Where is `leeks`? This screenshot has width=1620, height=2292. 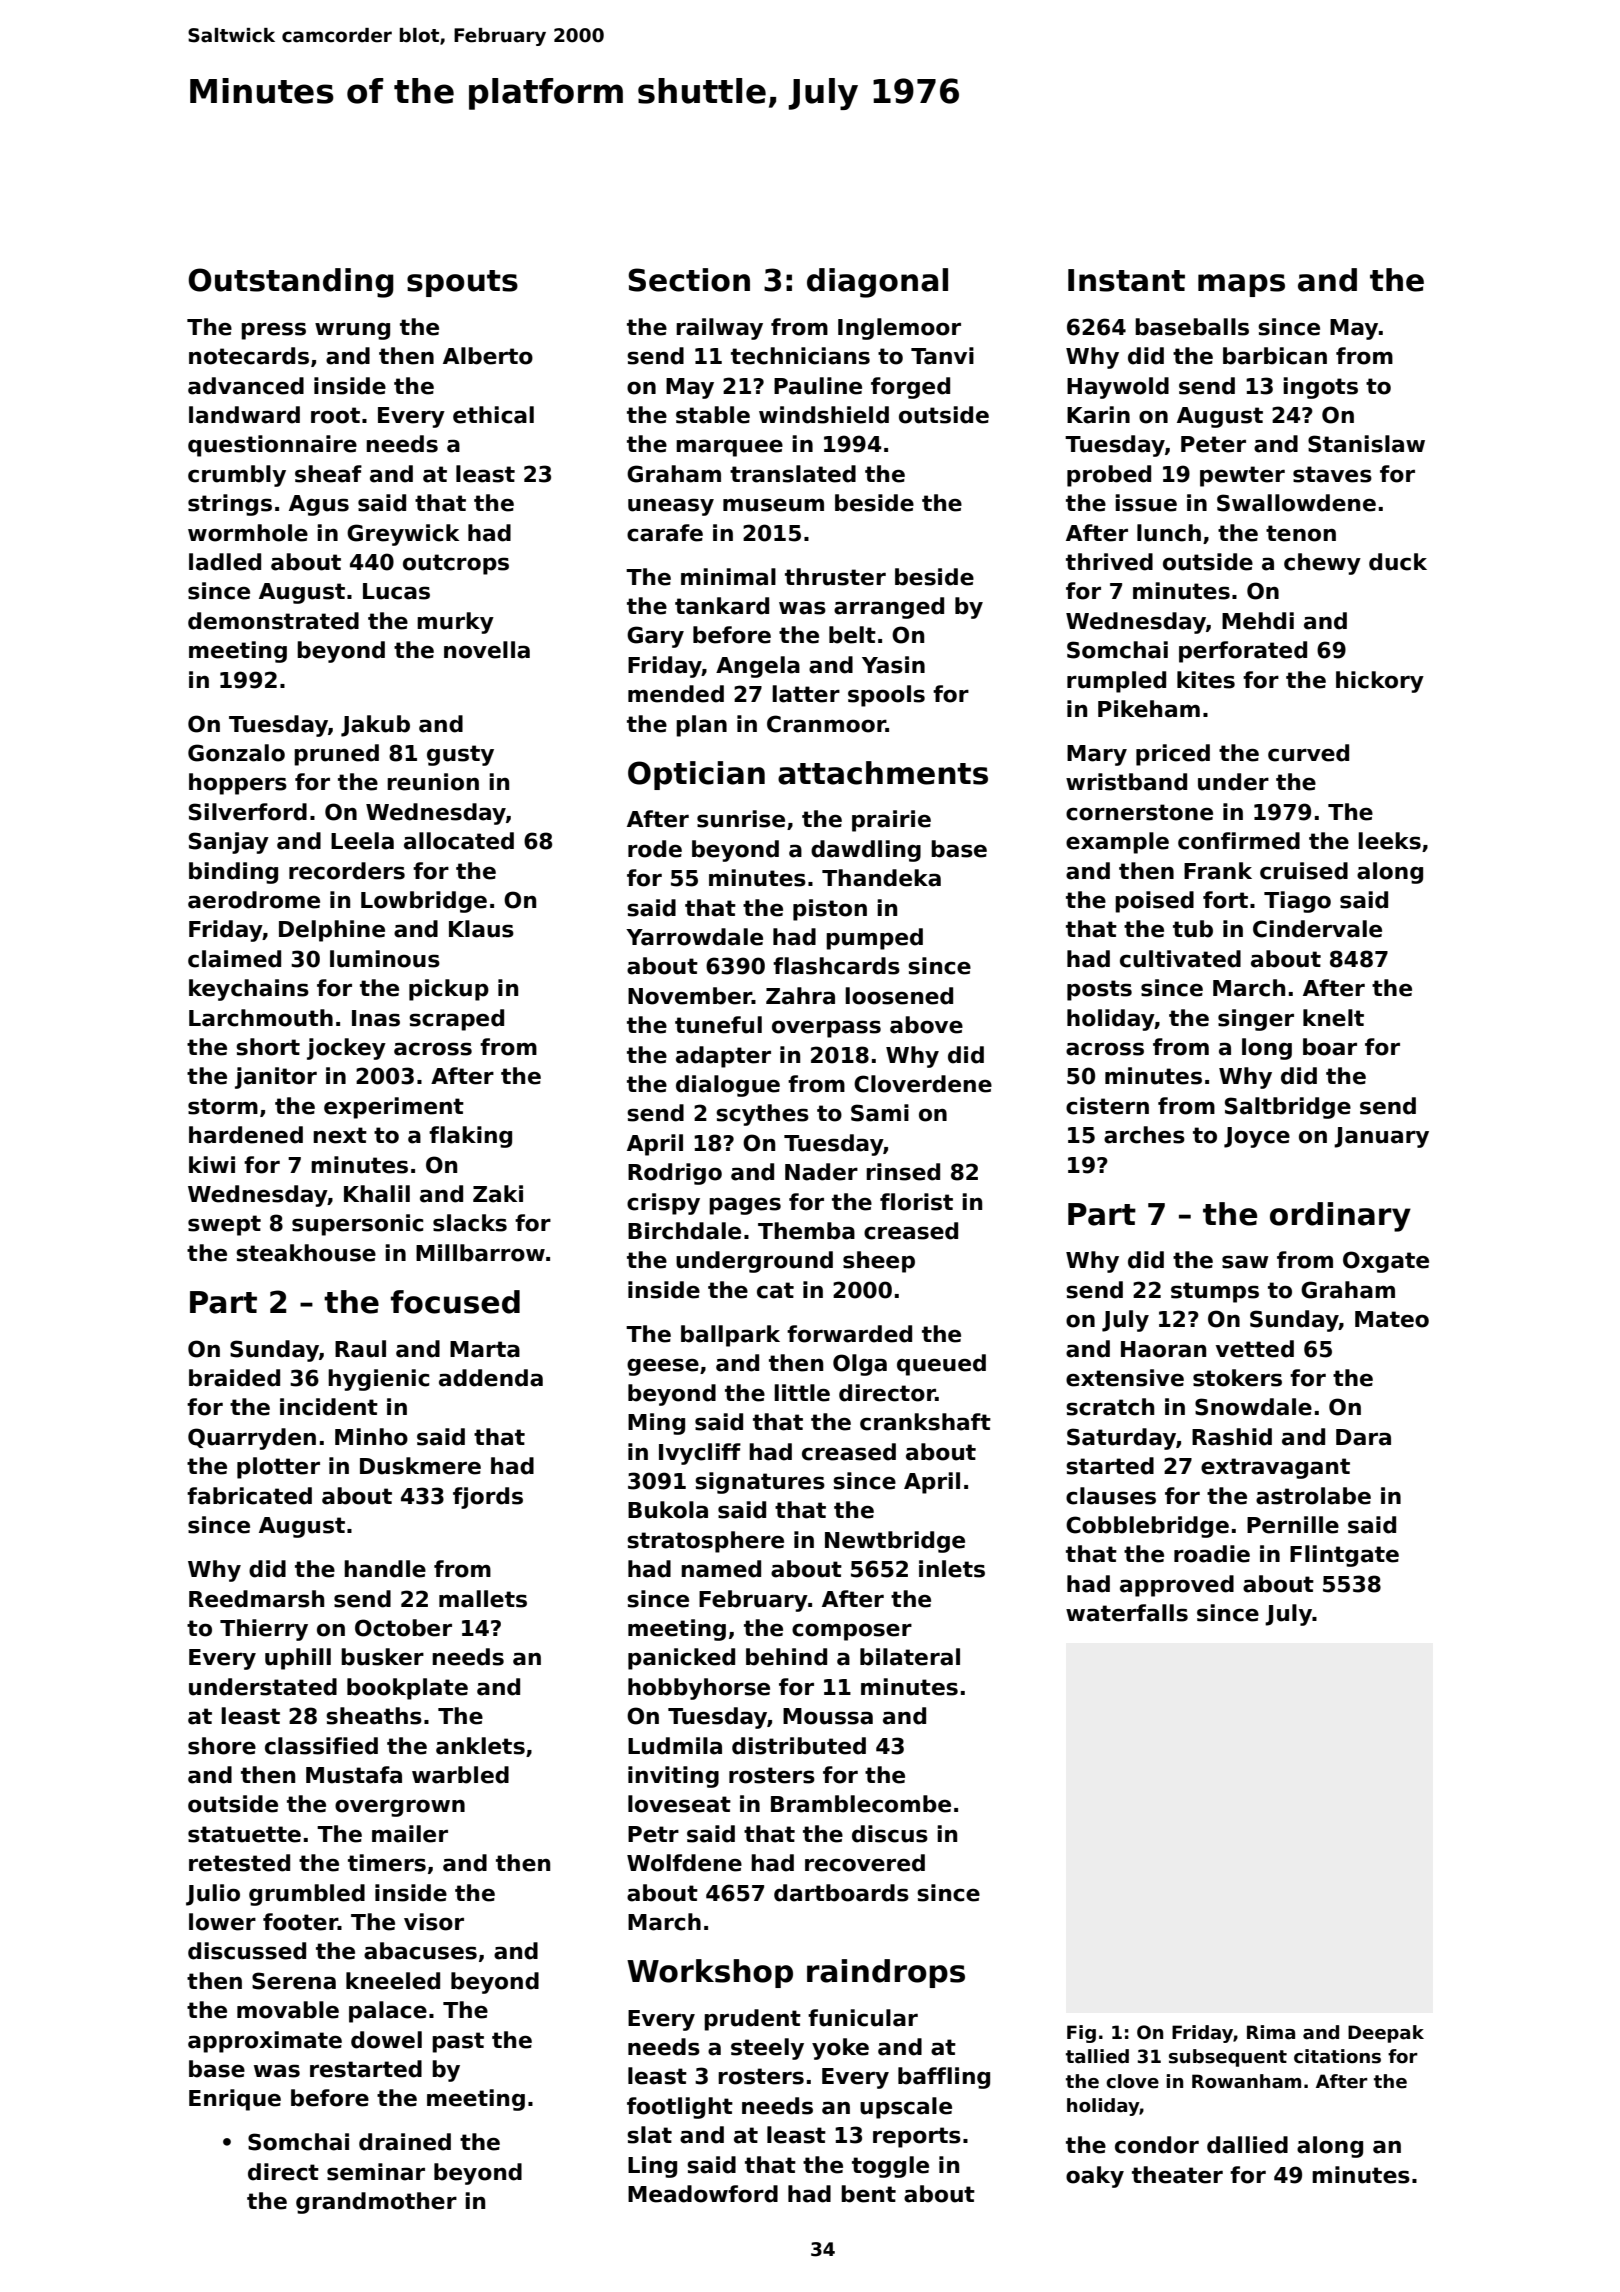 leeks is located at coordinates (1389, 841).
